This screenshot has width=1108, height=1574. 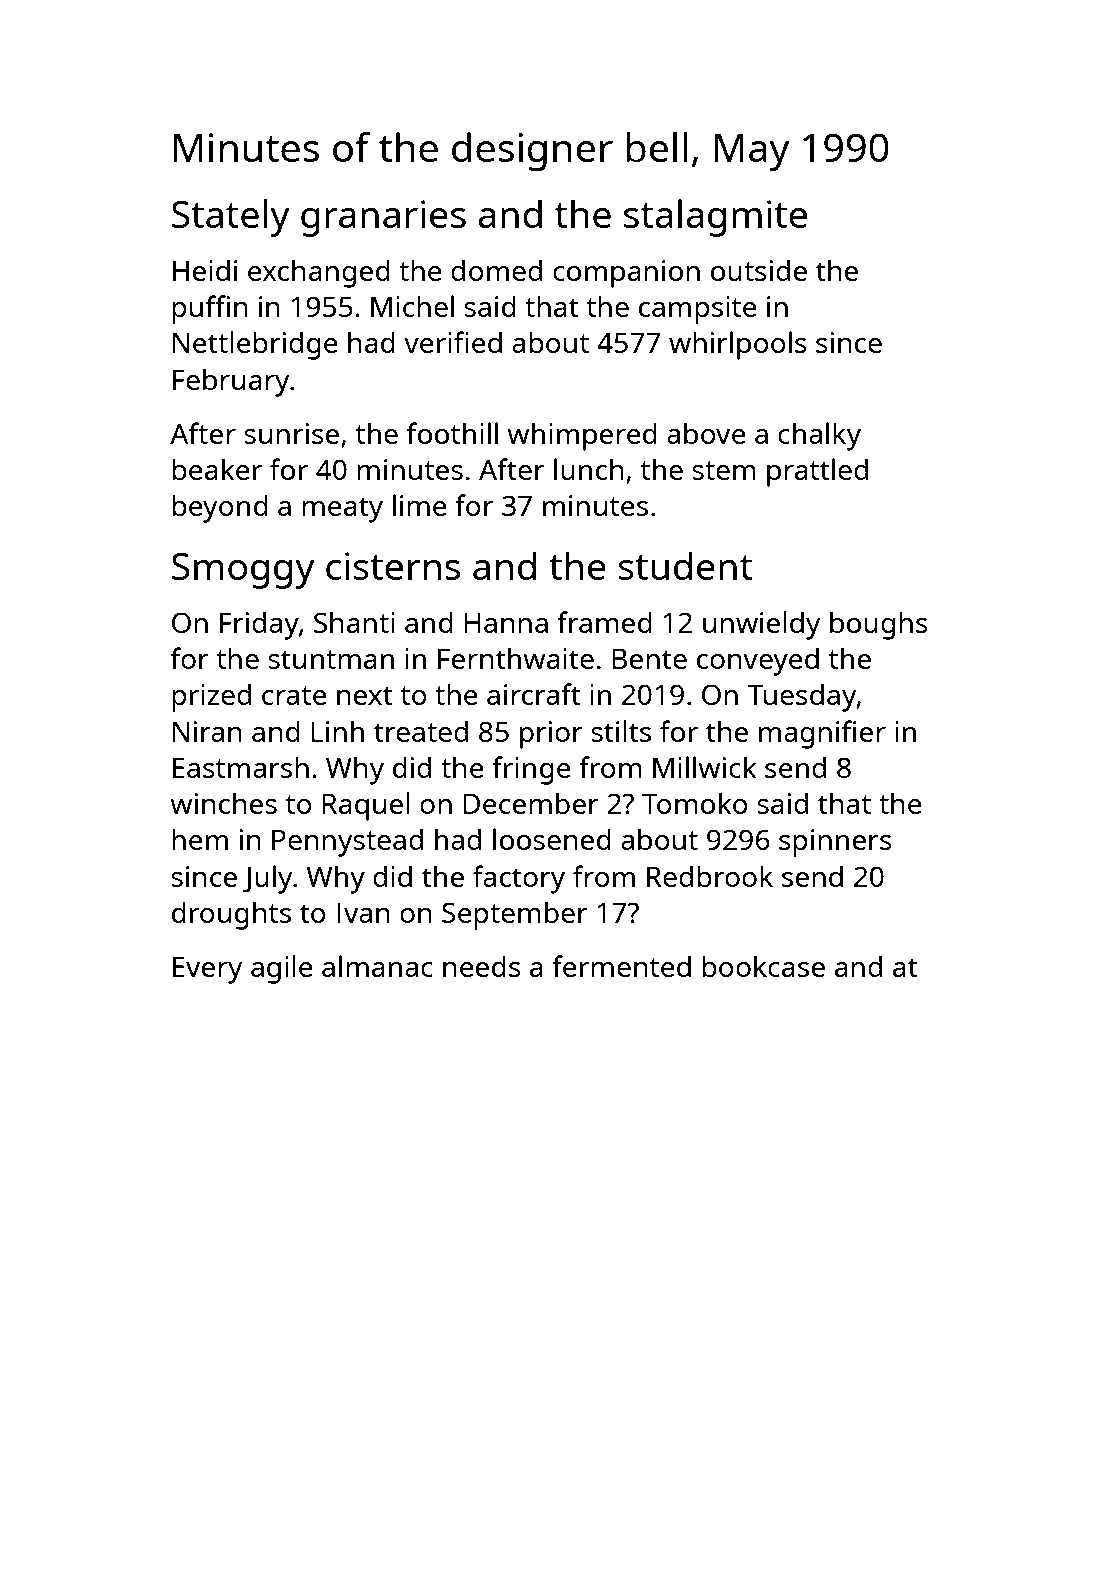 I want to click on lunch, so click(x=589, y=469).
